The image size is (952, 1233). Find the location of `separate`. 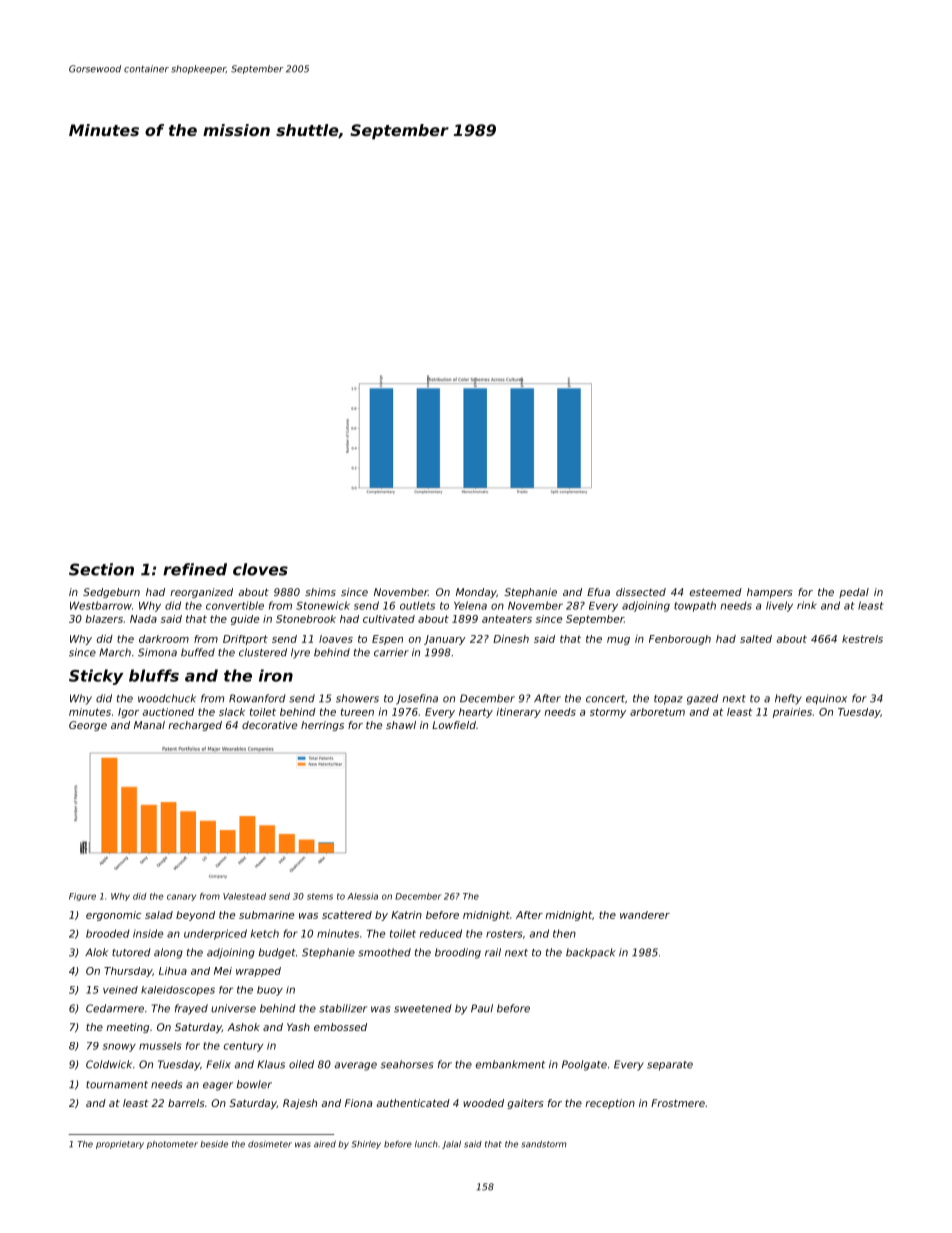

separate is located at coordinates (670, 1066).
